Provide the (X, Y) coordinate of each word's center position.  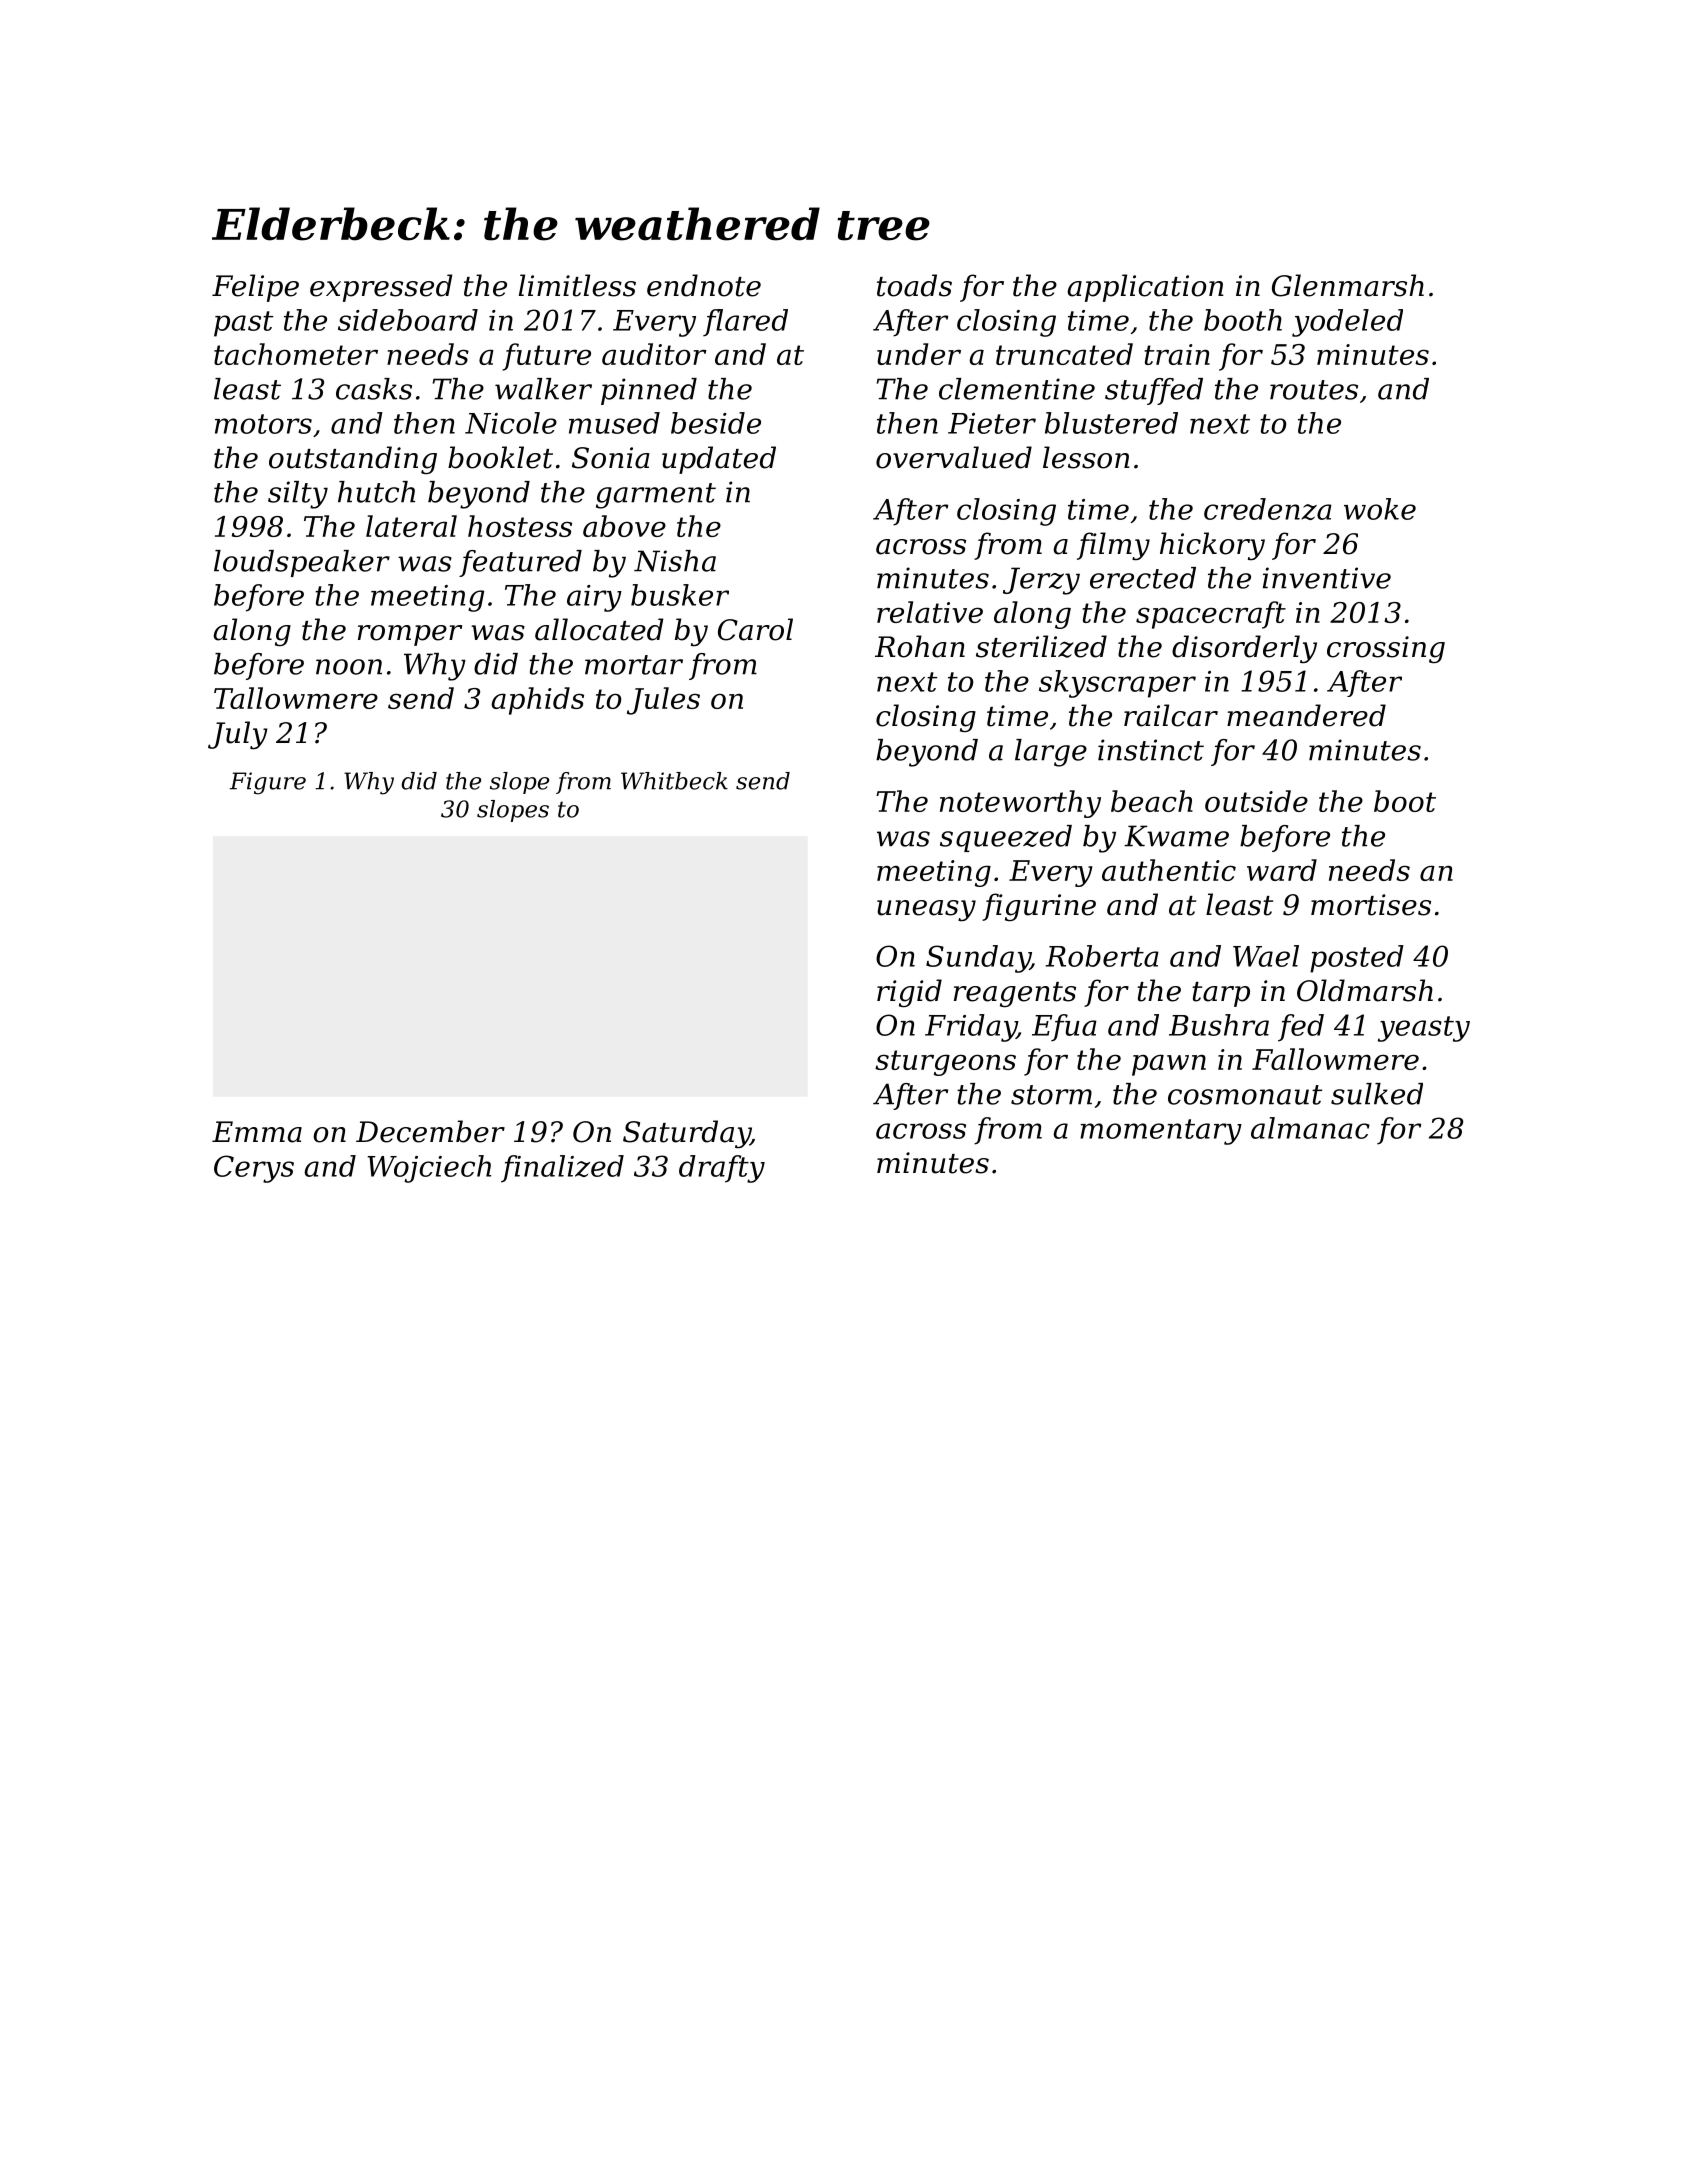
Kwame (1176, 836)
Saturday (687, 1134)
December (430, 1131)
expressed (381, 288)
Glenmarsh (1348, 285)
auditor (654, 354)
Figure (268, 783)
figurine (1039, 907)
